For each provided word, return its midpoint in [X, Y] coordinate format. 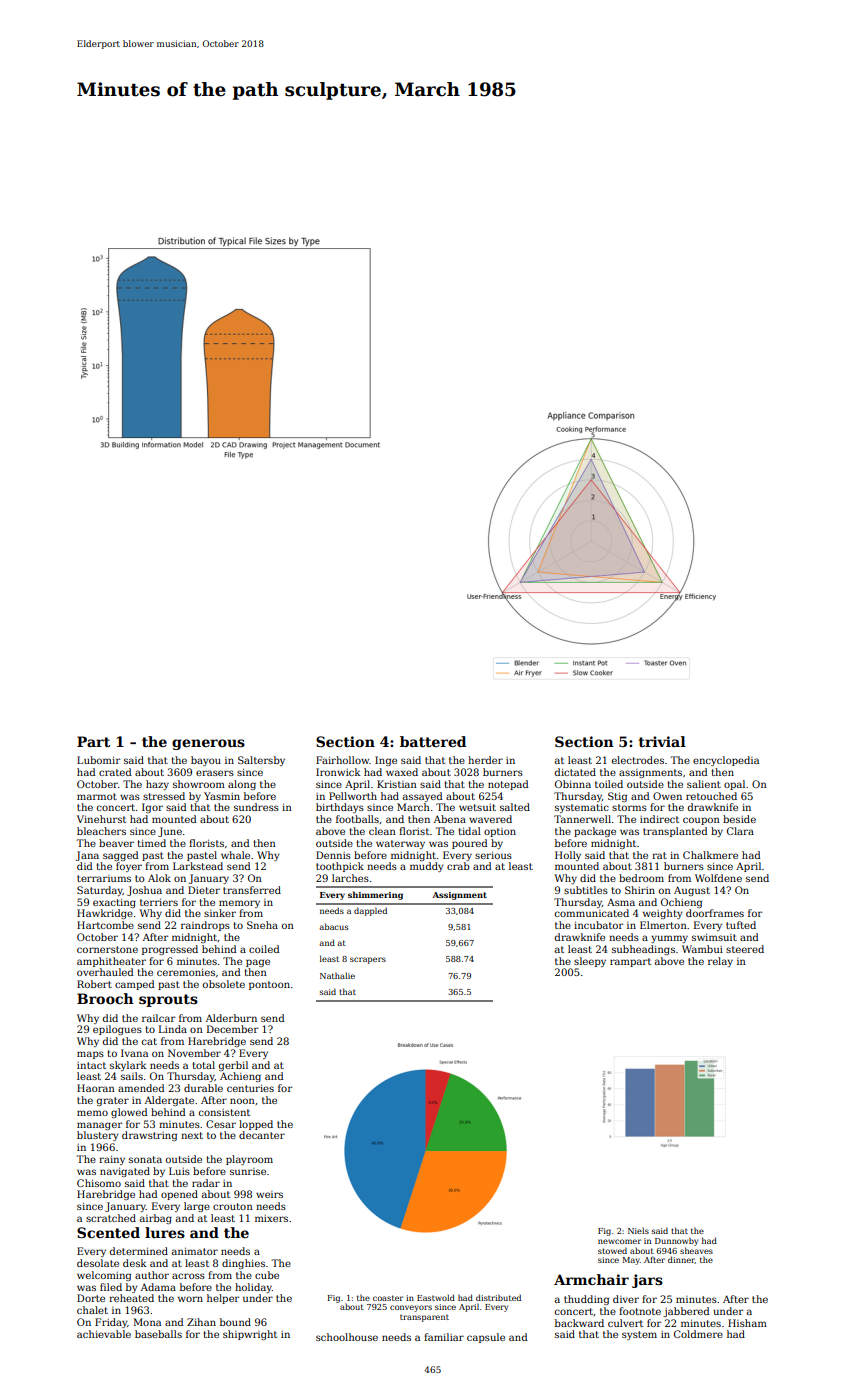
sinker [220, 913]
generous [208, 744]
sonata [145, 1159]
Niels [638, 1230]
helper [223, 1299]
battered [433, 741]
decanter [262, 1135]
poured [470, 844]
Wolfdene [718, 878]
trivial [662, 741]
